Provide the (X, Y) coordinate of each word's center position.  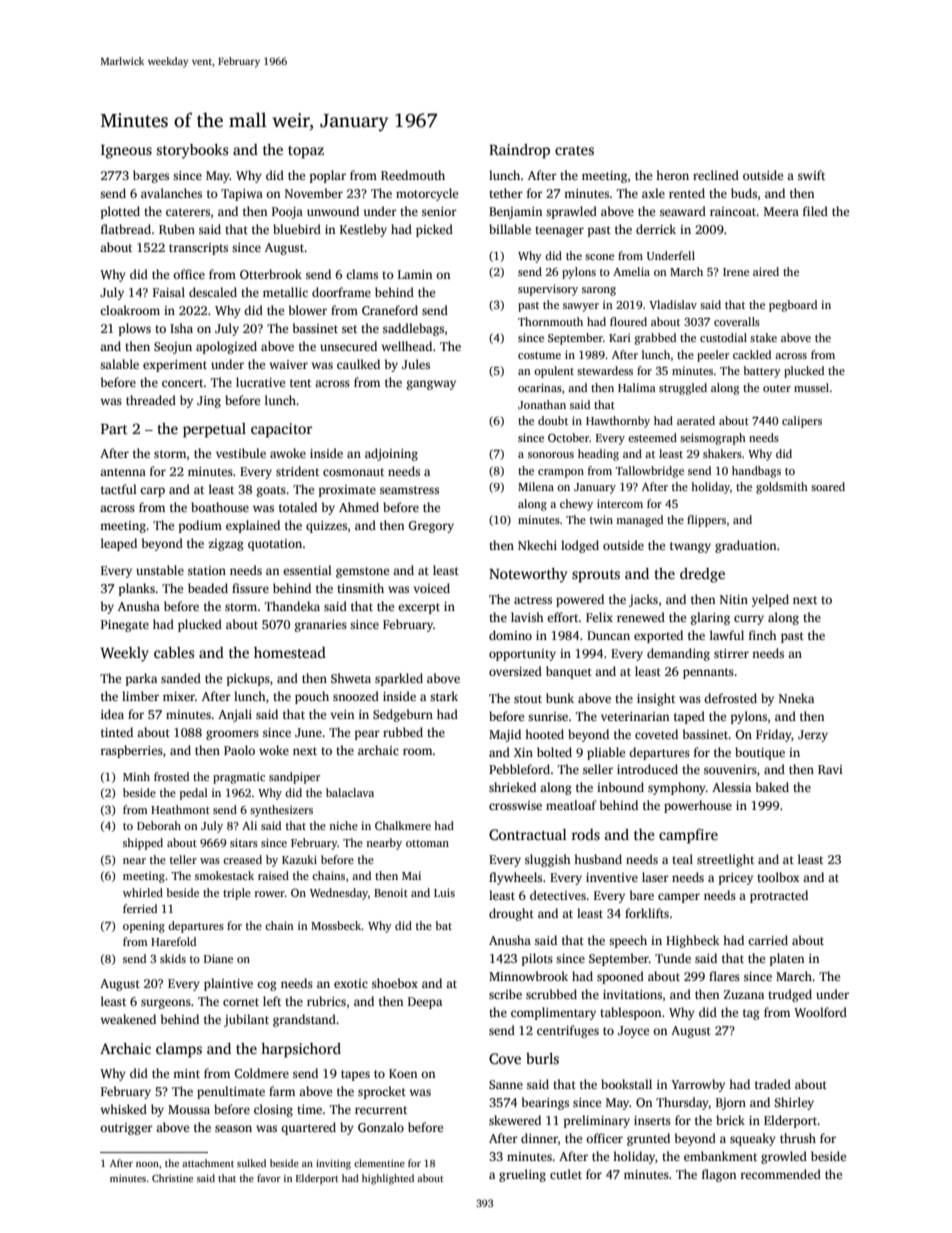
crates (574, 150)
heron (672, 175)
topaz (306, 152)
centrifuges (568, 1031)
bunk (560, 698)
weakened (128, 1019)
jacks (643, 600)
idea (112, 714)
